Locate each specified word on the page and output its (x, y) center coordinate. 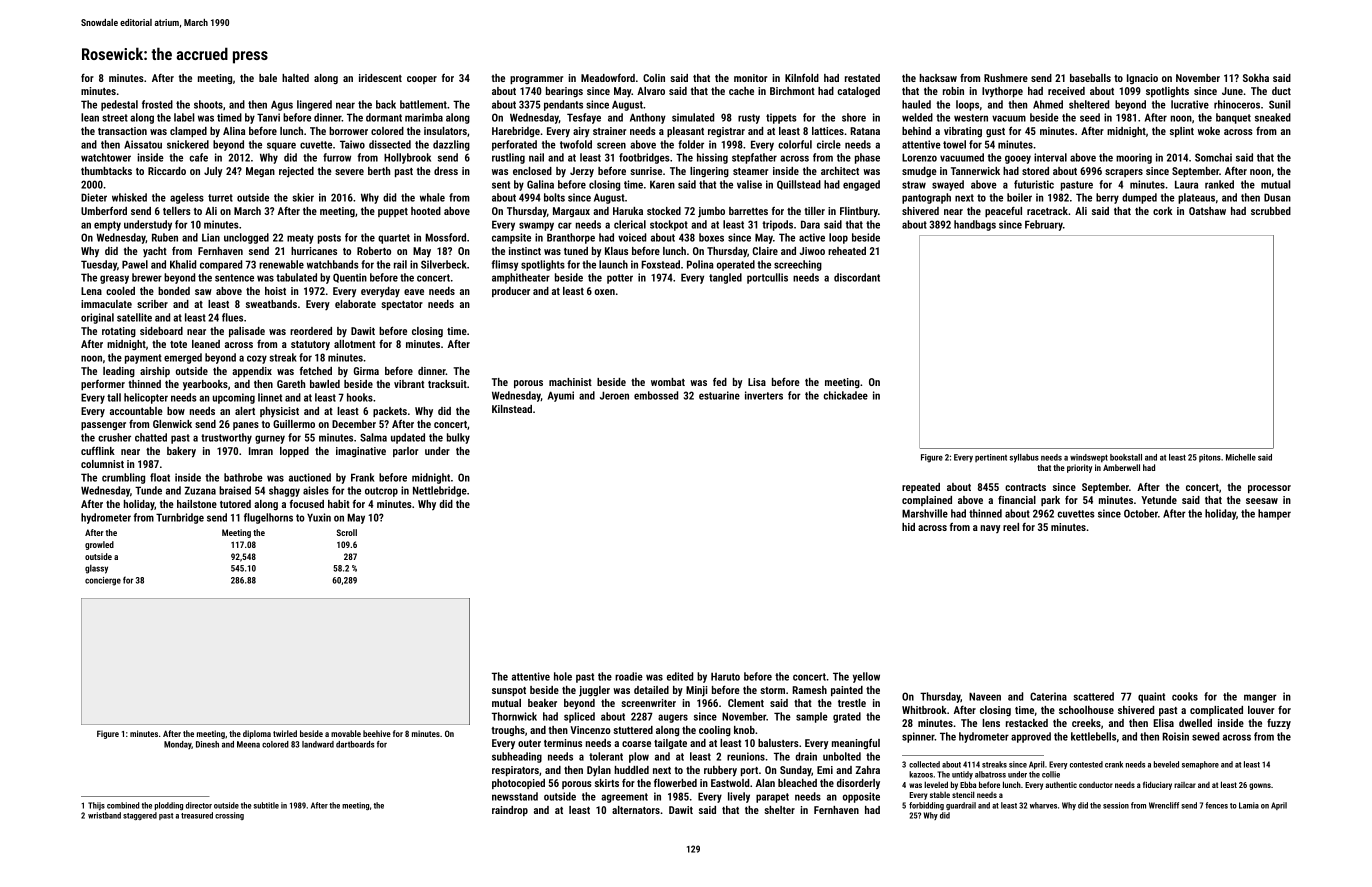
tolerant (606, 756)
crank (1114, 764)
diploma (257, 734)
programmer (536, 80)
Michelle (1241, 457)
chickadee (846, 395)
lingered (314, 105)
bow (176, 411)
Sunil (1280, 104)
